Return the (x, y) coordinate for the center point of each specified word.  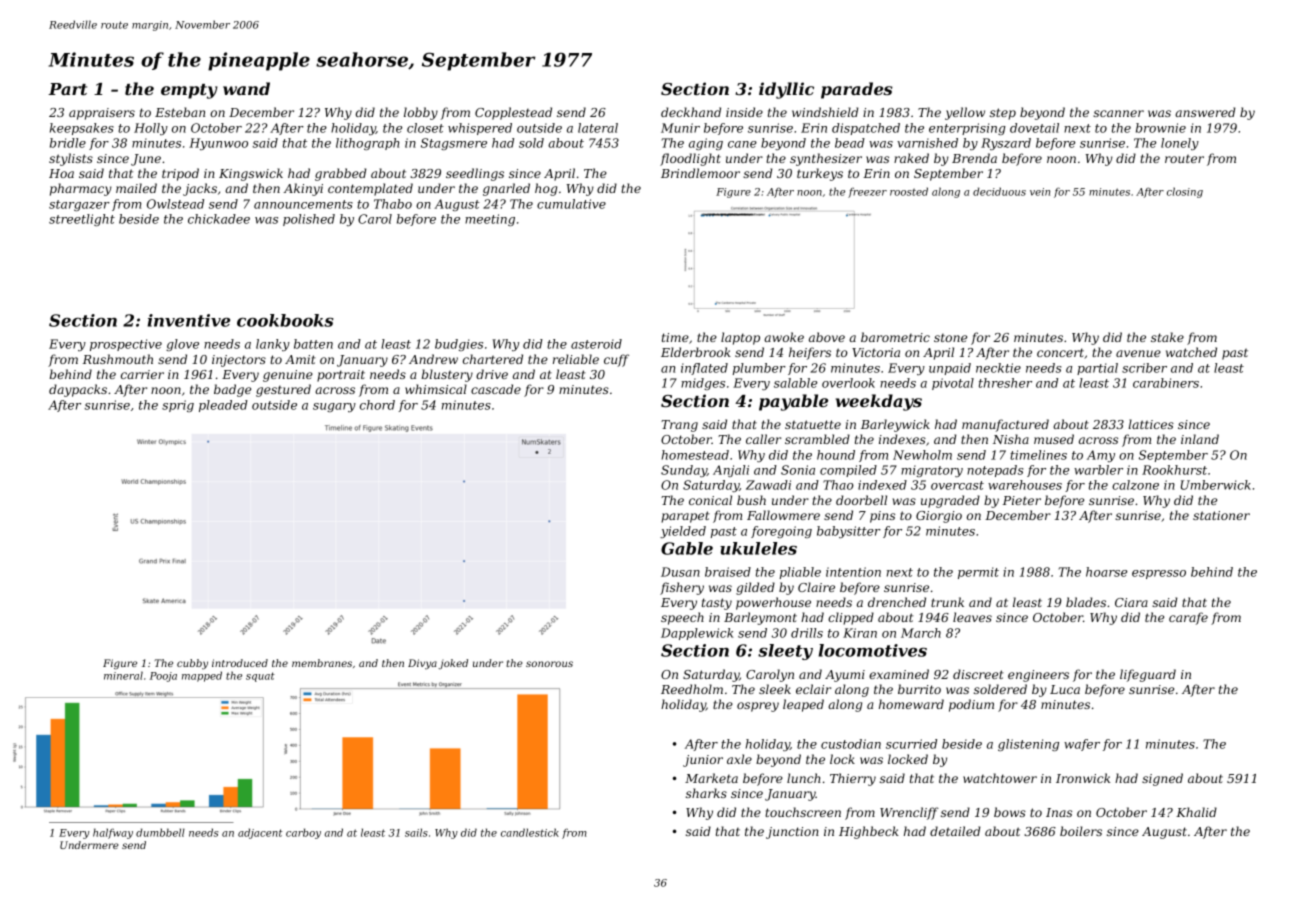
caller (763, 439)
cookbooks (285, 320)
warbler (1098, 470)
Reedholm (692, 689)
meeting (490, 220)
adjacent (260, 833)
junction (792, 833)
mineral (123, 675)
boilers (1081, 831)
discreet (978, 674)
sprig (178, 406)
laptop (740, 338)
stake (1167, 337)
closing (1185, 192)
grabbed (340, 174)
